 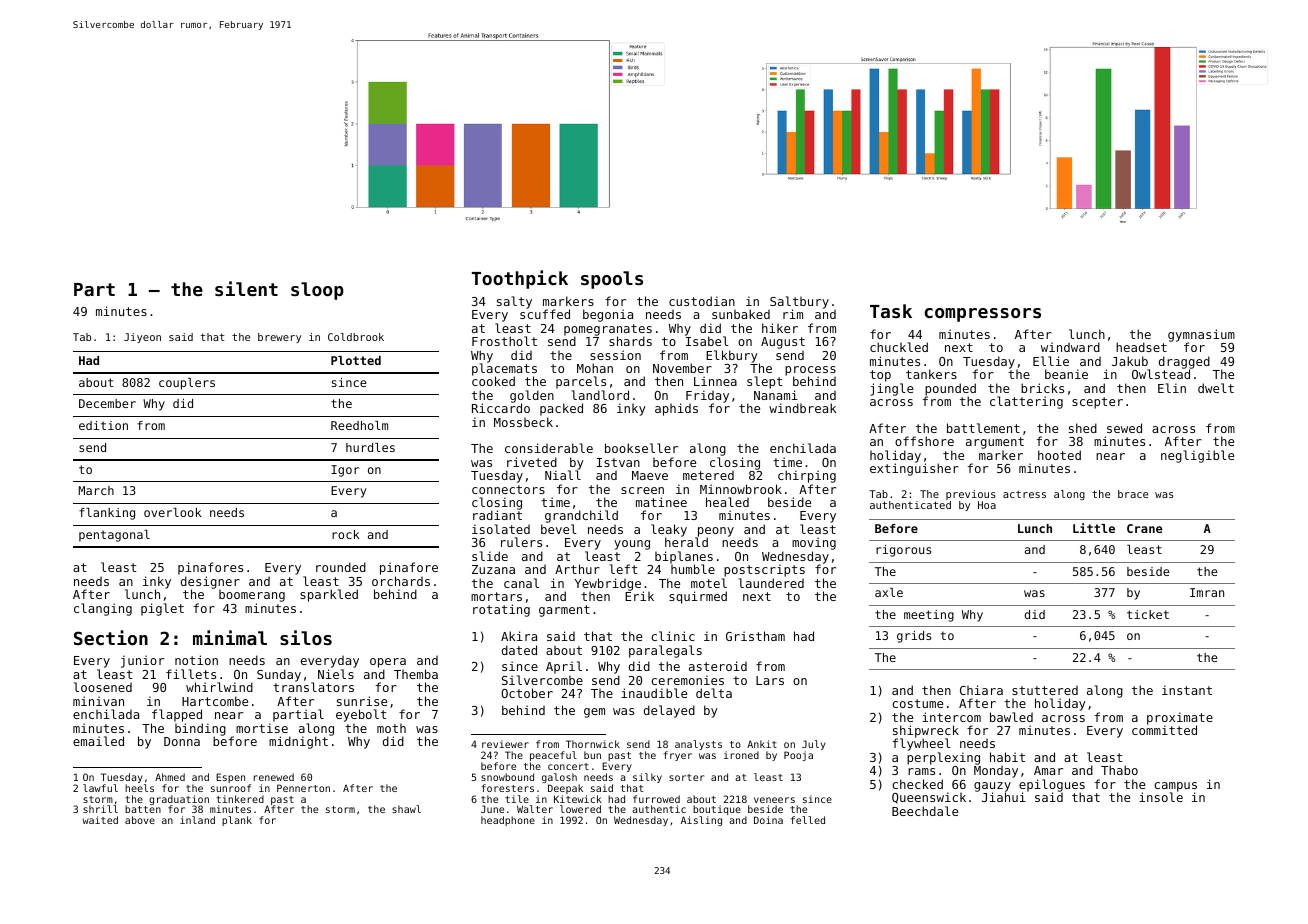 I want to click on plank, so click(x=237, y=821).
